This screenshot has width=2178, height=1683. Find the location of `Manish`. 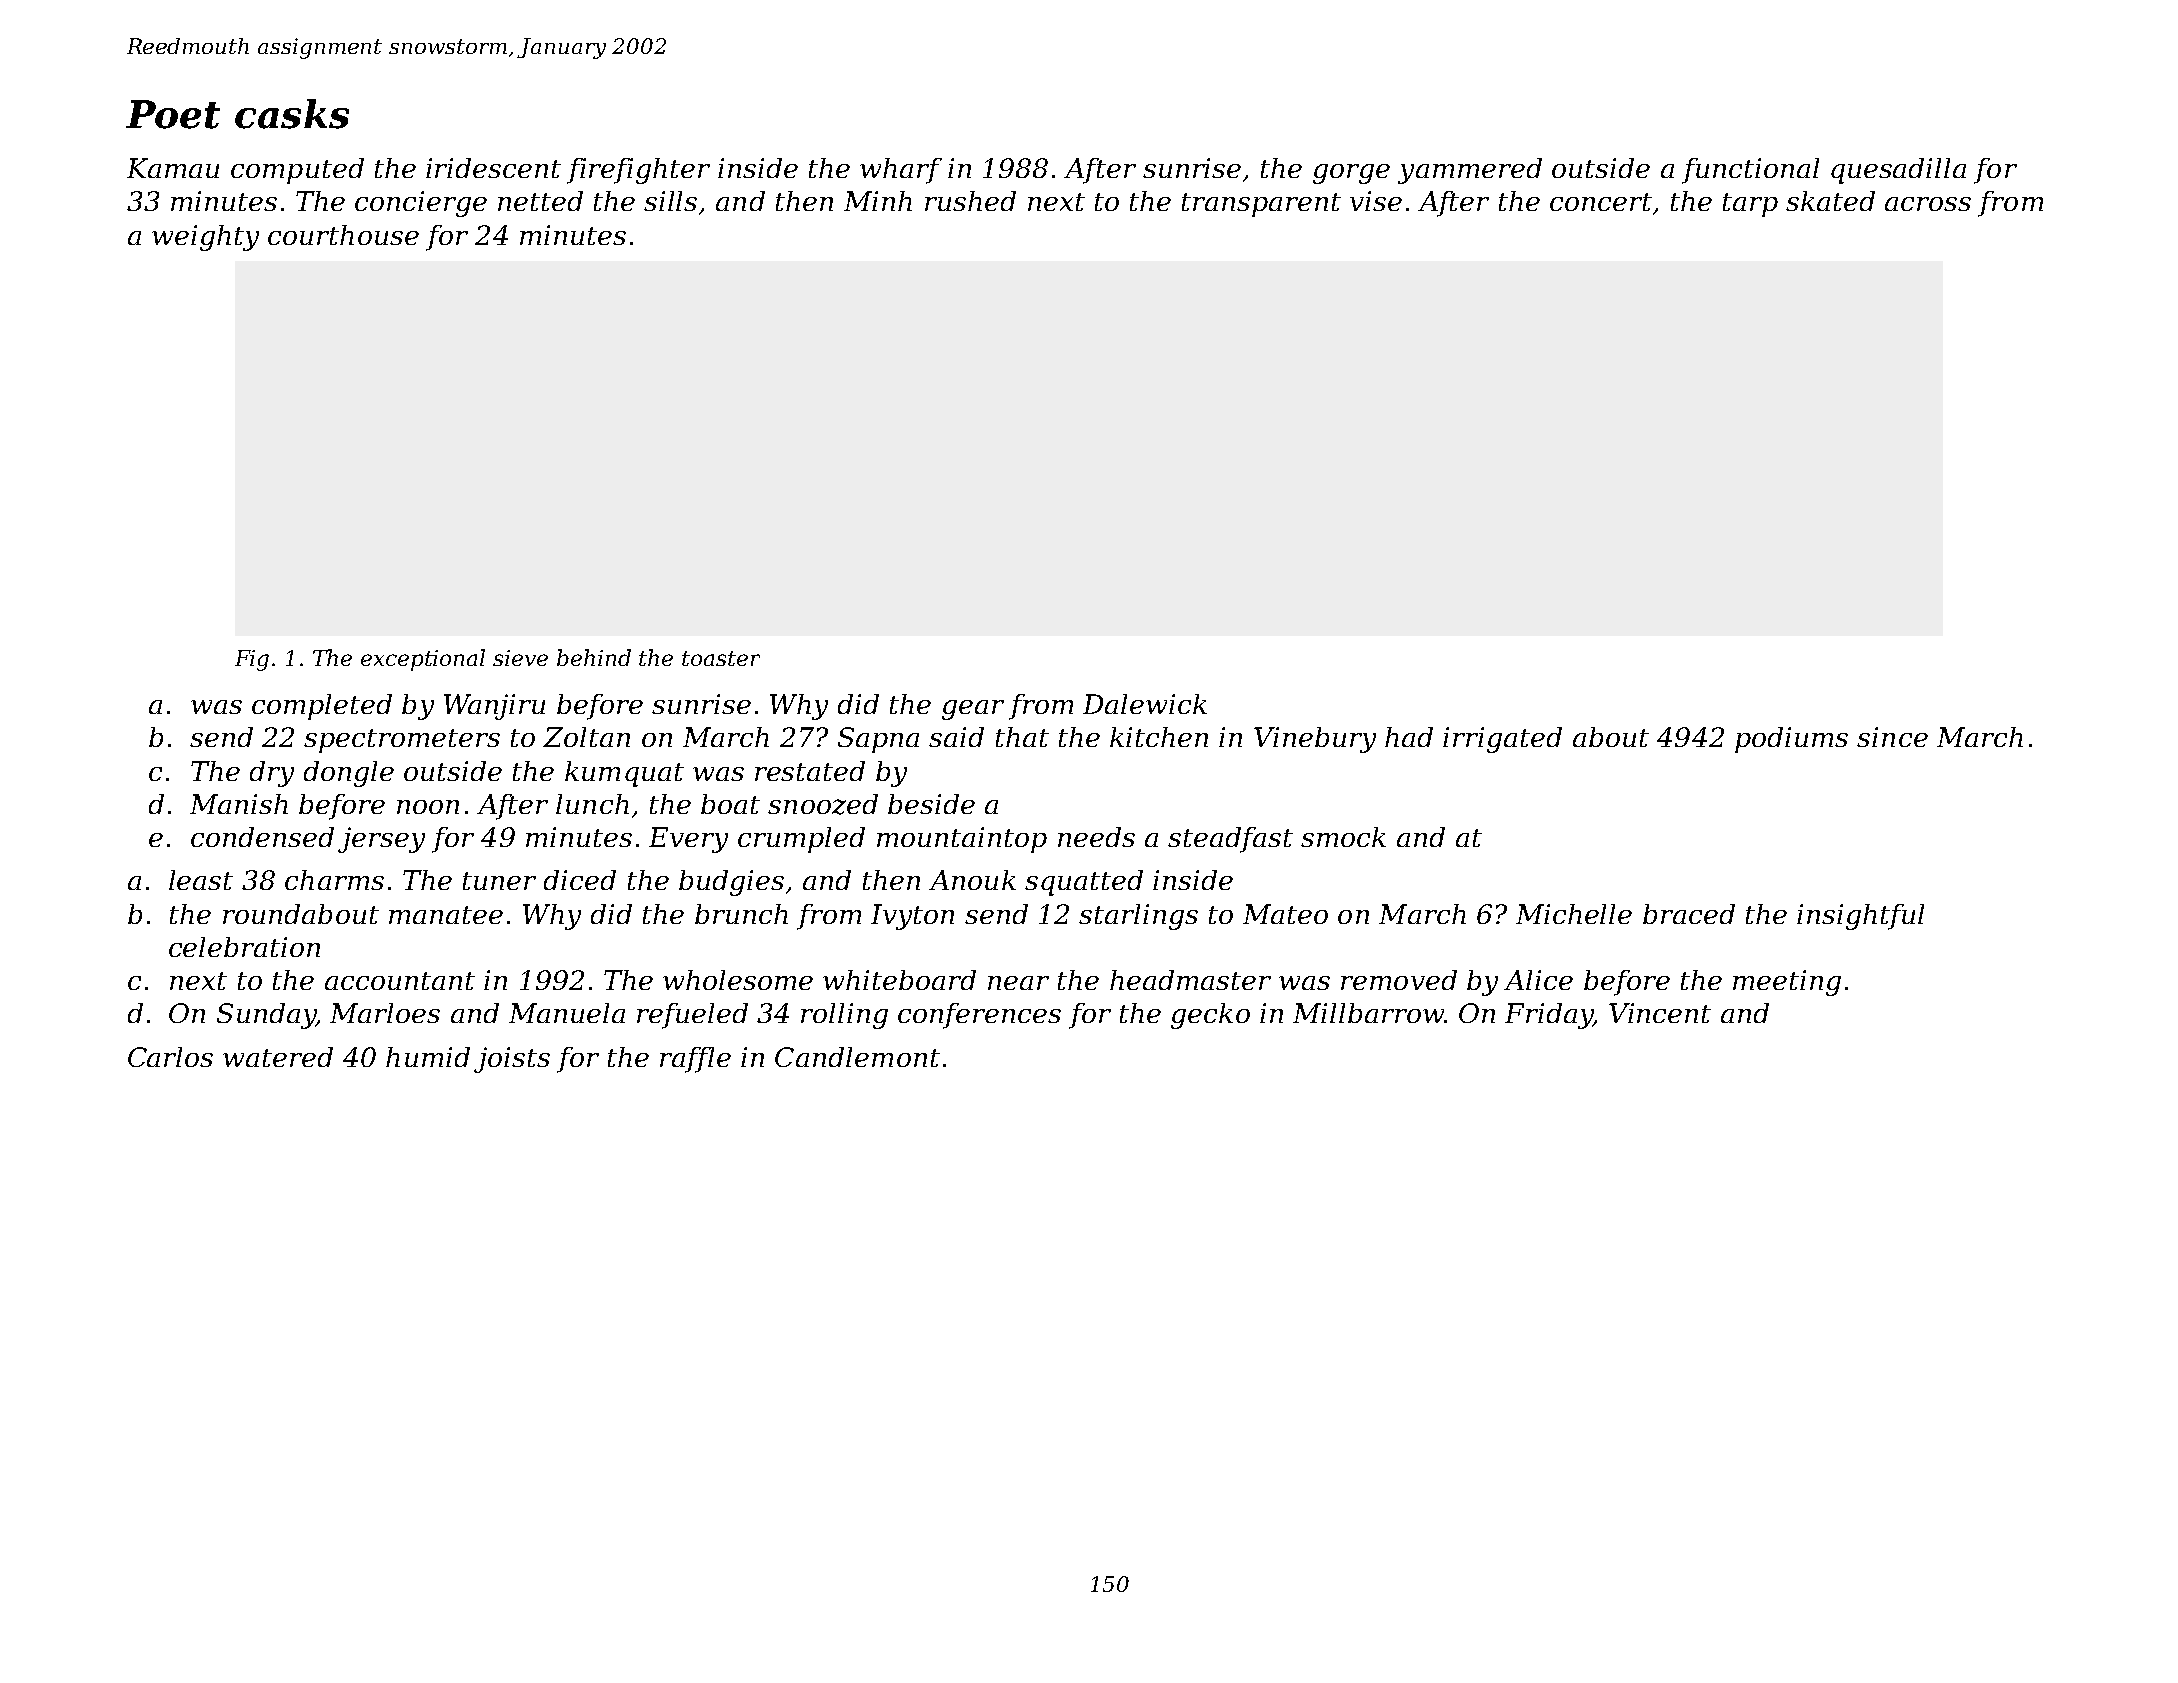

Manish is located at coordinates (239, 804).
